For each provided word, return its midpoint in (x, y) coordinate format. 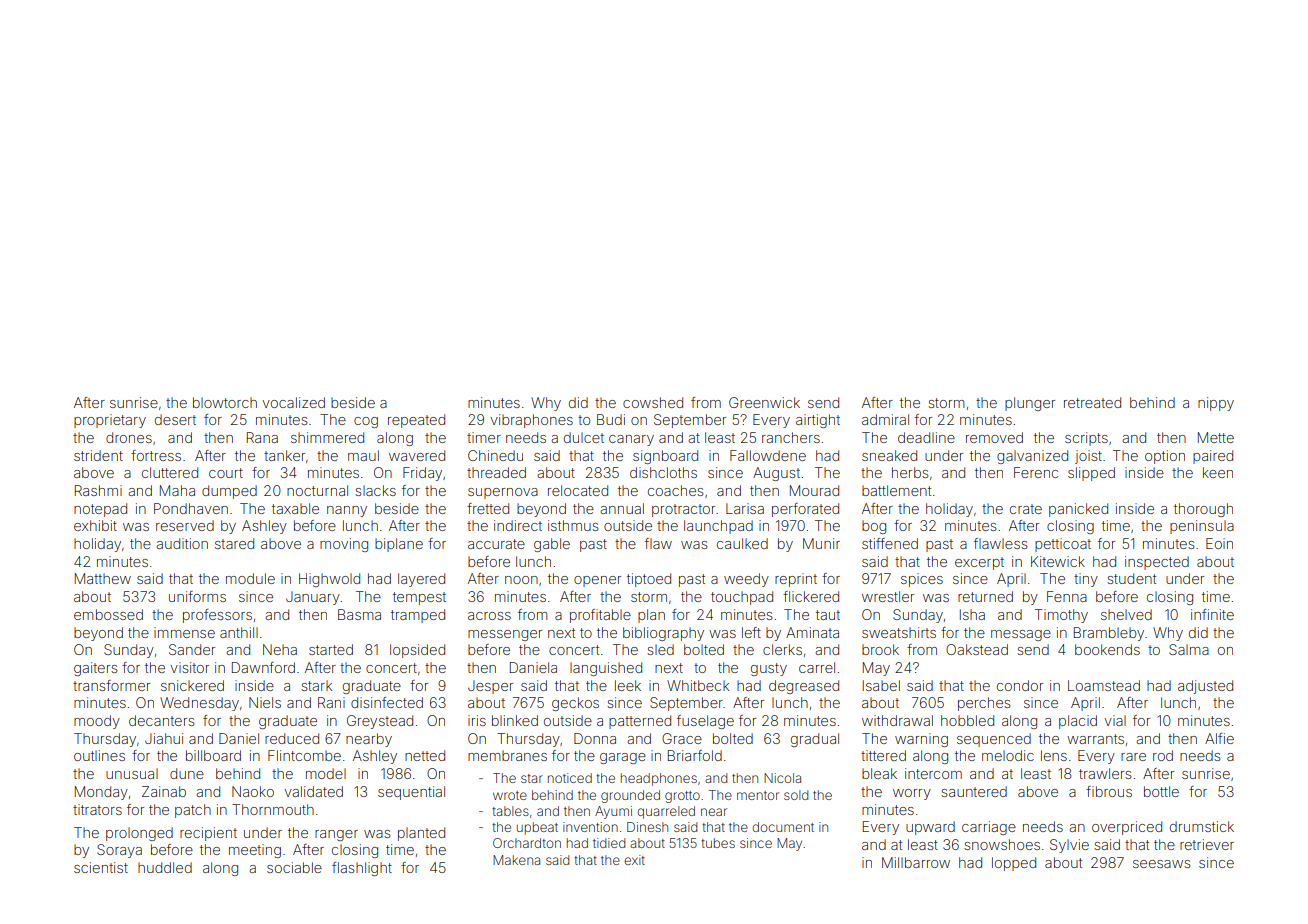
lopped (1014, 864)
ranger (336, 835)
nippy (1216, 404)
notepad (100, 510)
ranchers (791, 437)
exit (634, 860)
